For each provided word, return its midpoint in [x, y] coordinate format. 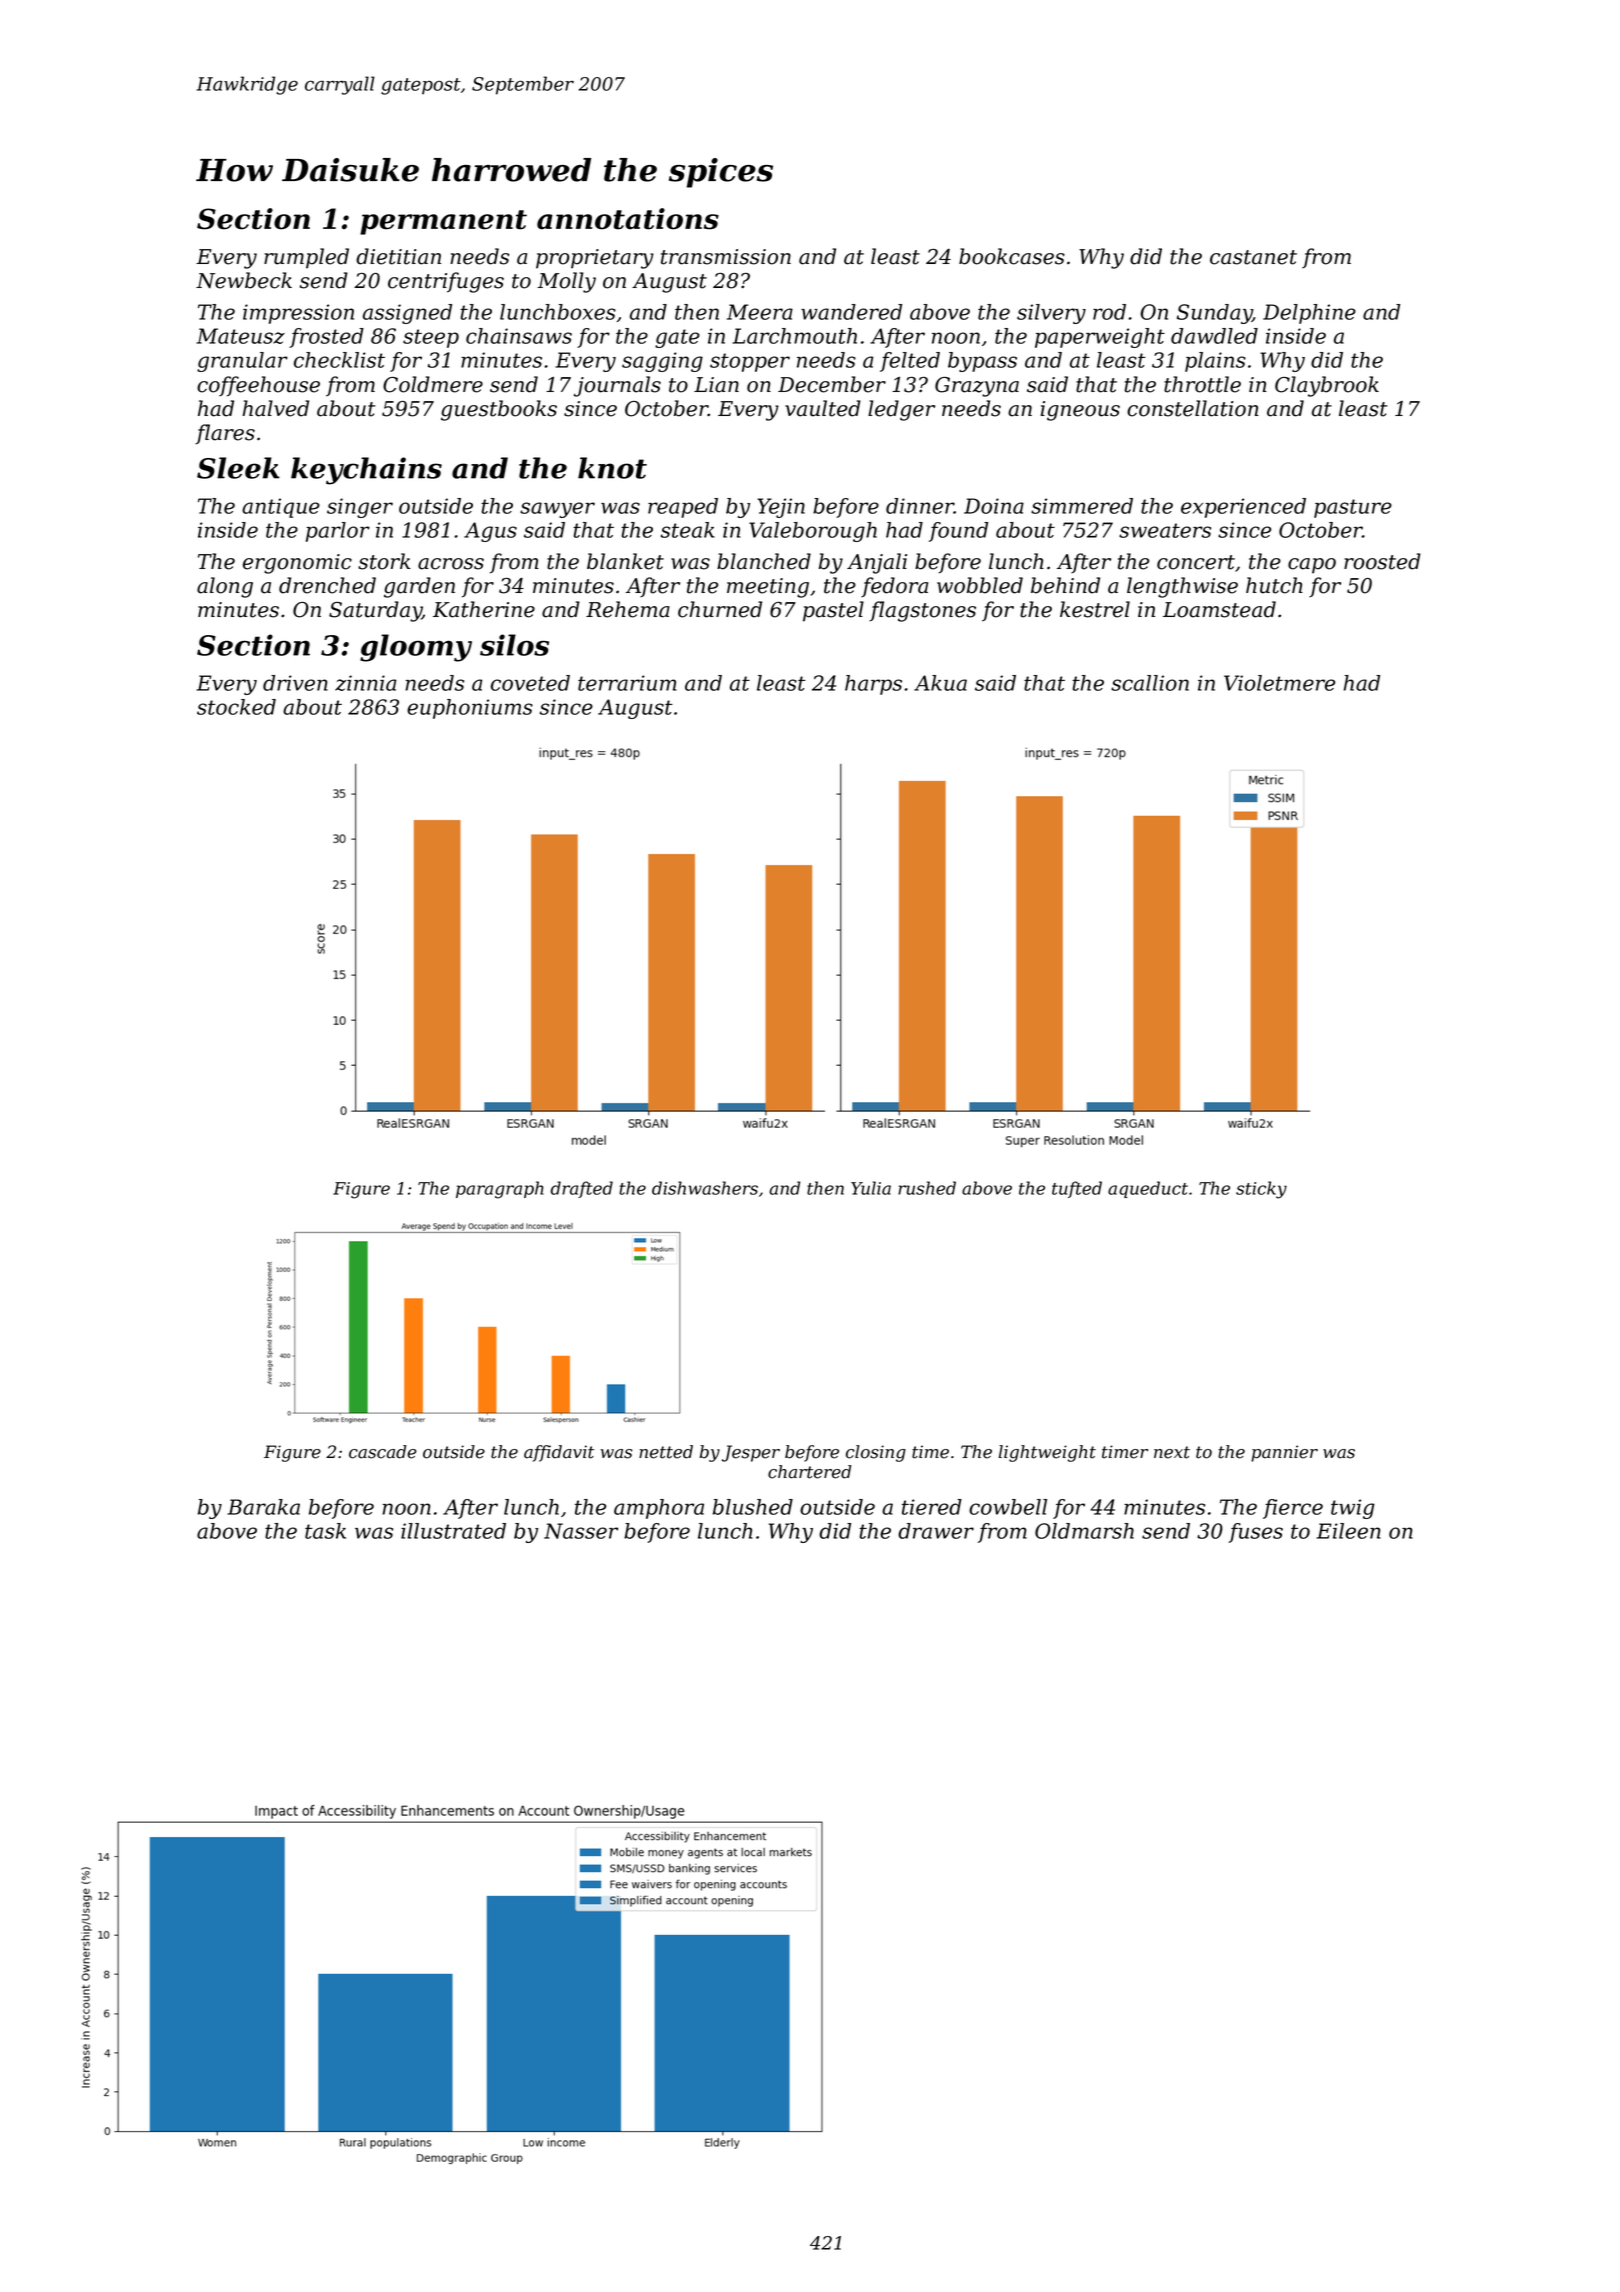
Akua [940, 683]
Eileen [1349, 1531]
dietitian [398, 256]
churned [720, 609]
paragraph [499, 1190]
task [325, 1531]
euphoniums [470, 709]
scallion [1150, 683]
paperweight [1100, 338]
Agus [490, 532]
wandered [851, 312]
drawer [936, 1531]
